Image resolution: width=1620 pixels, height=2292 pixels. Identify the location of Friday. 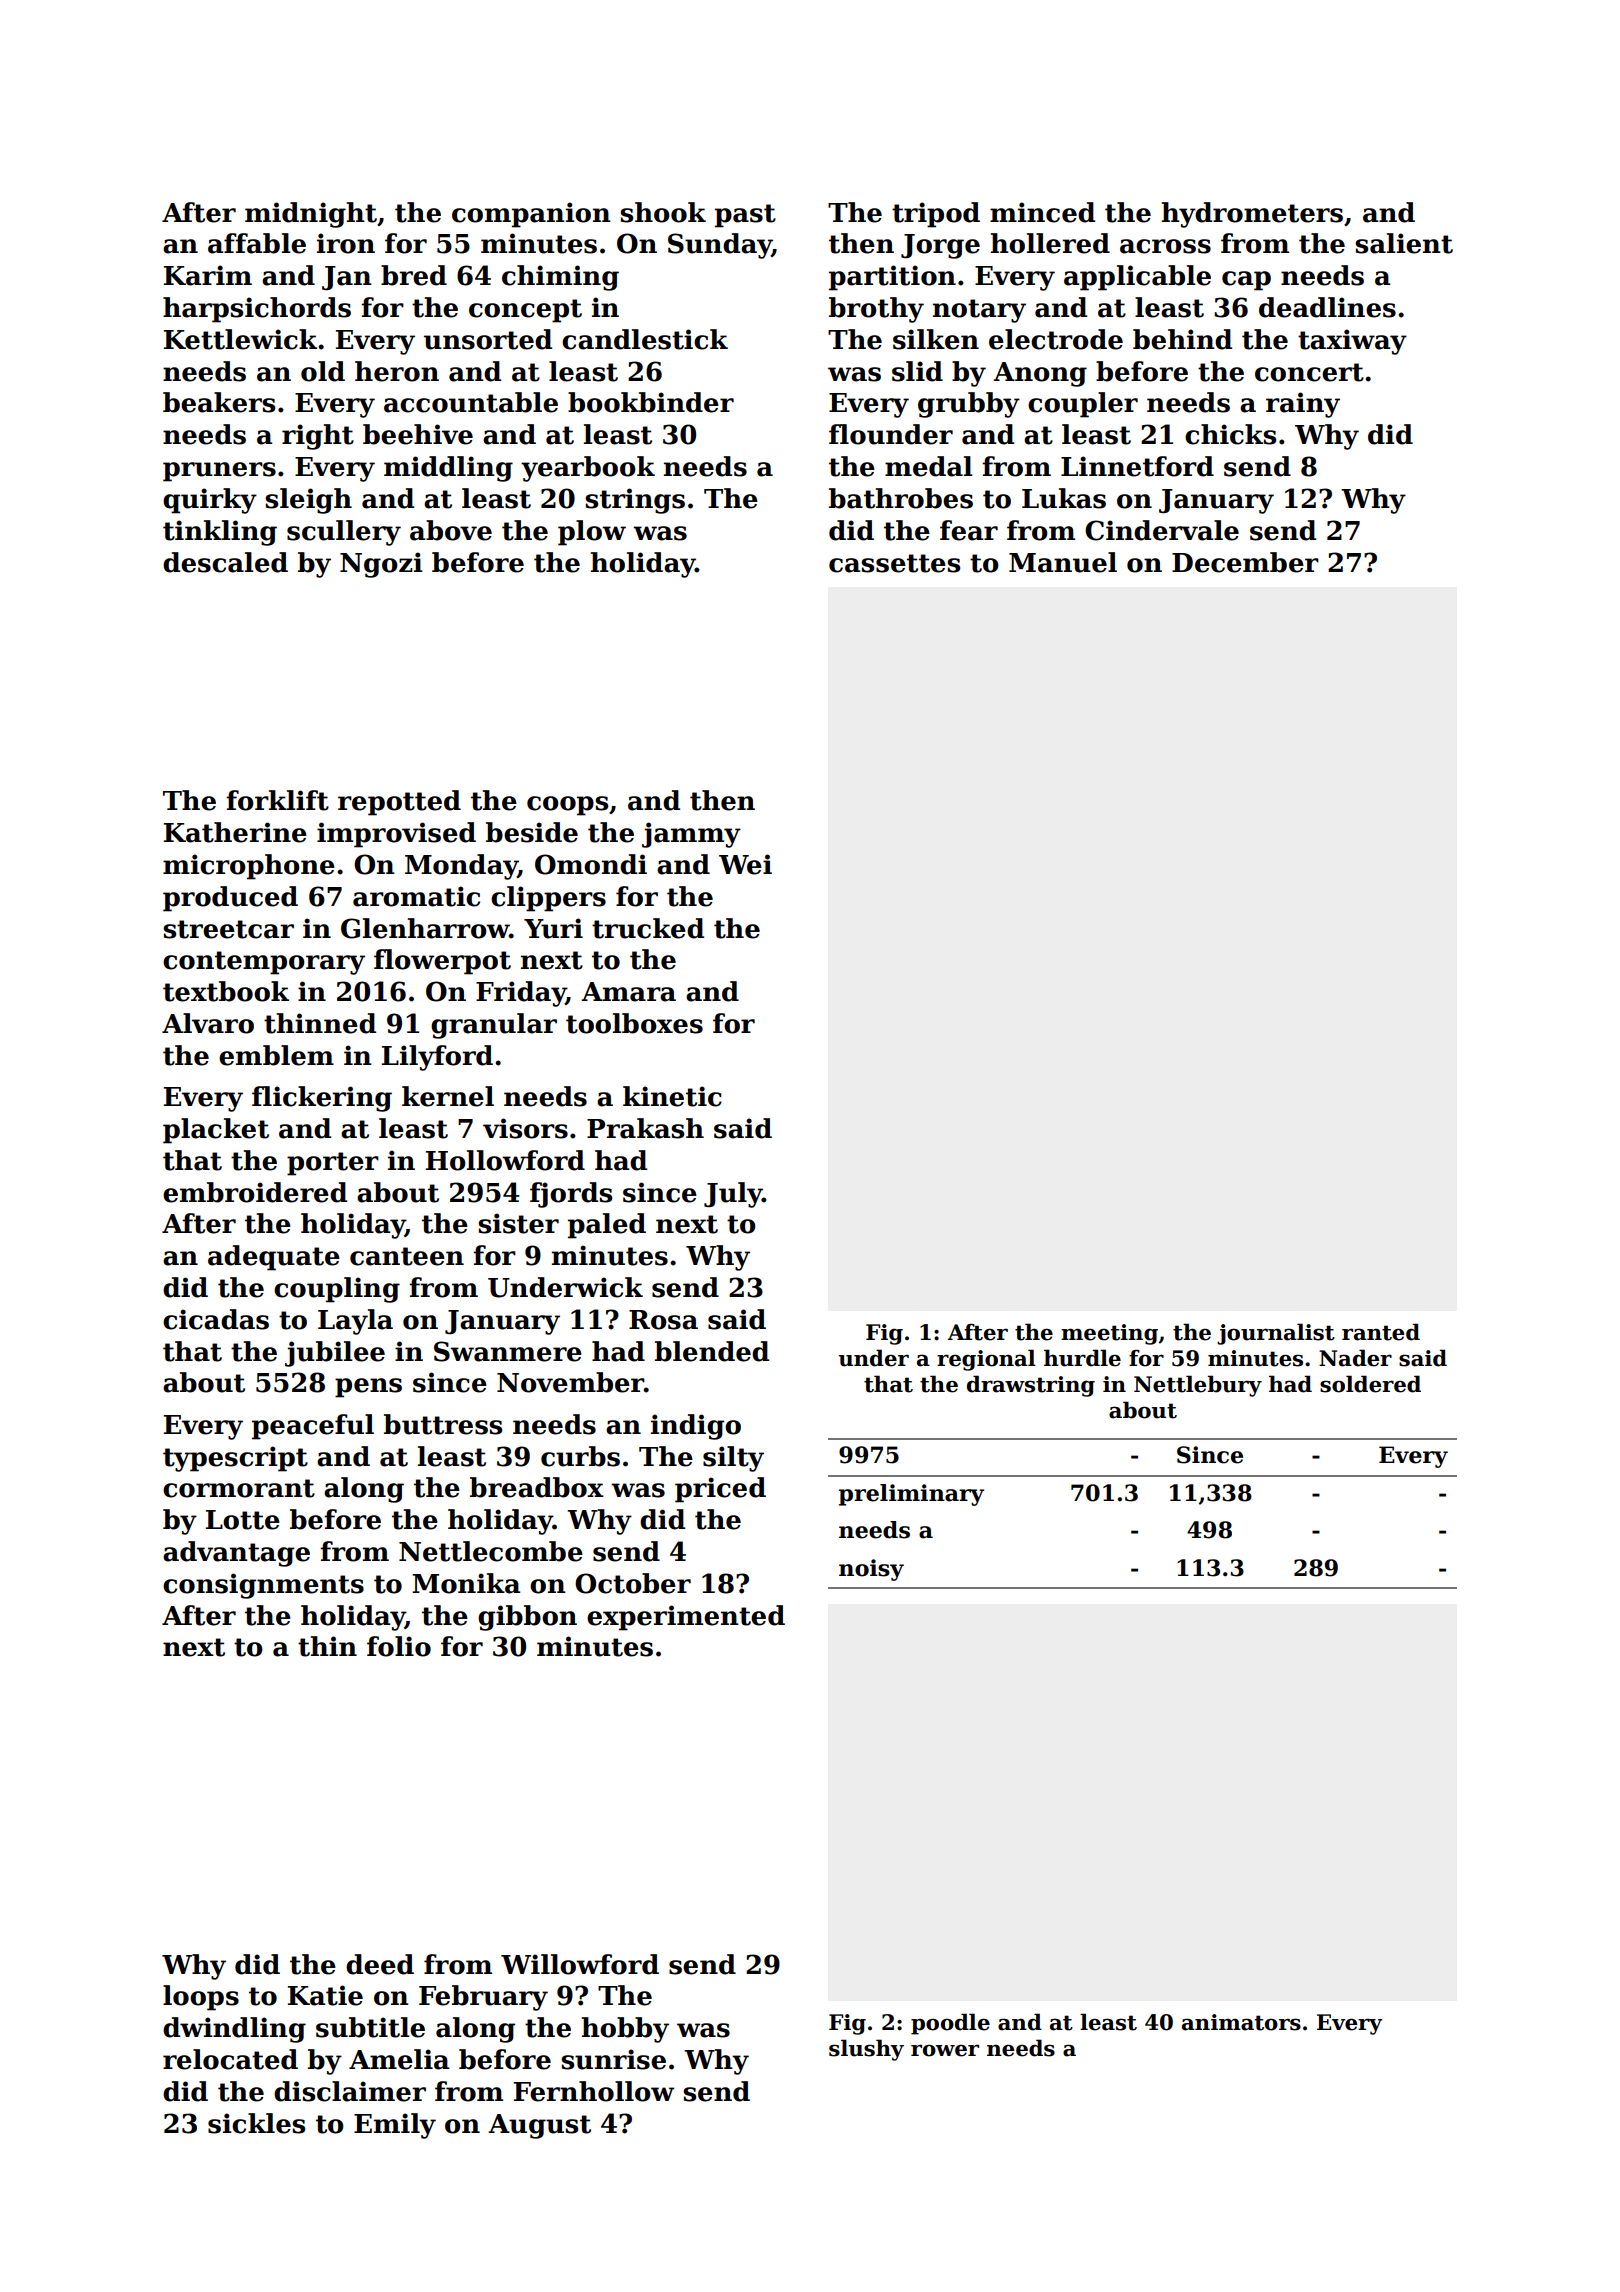
(521, 994).
